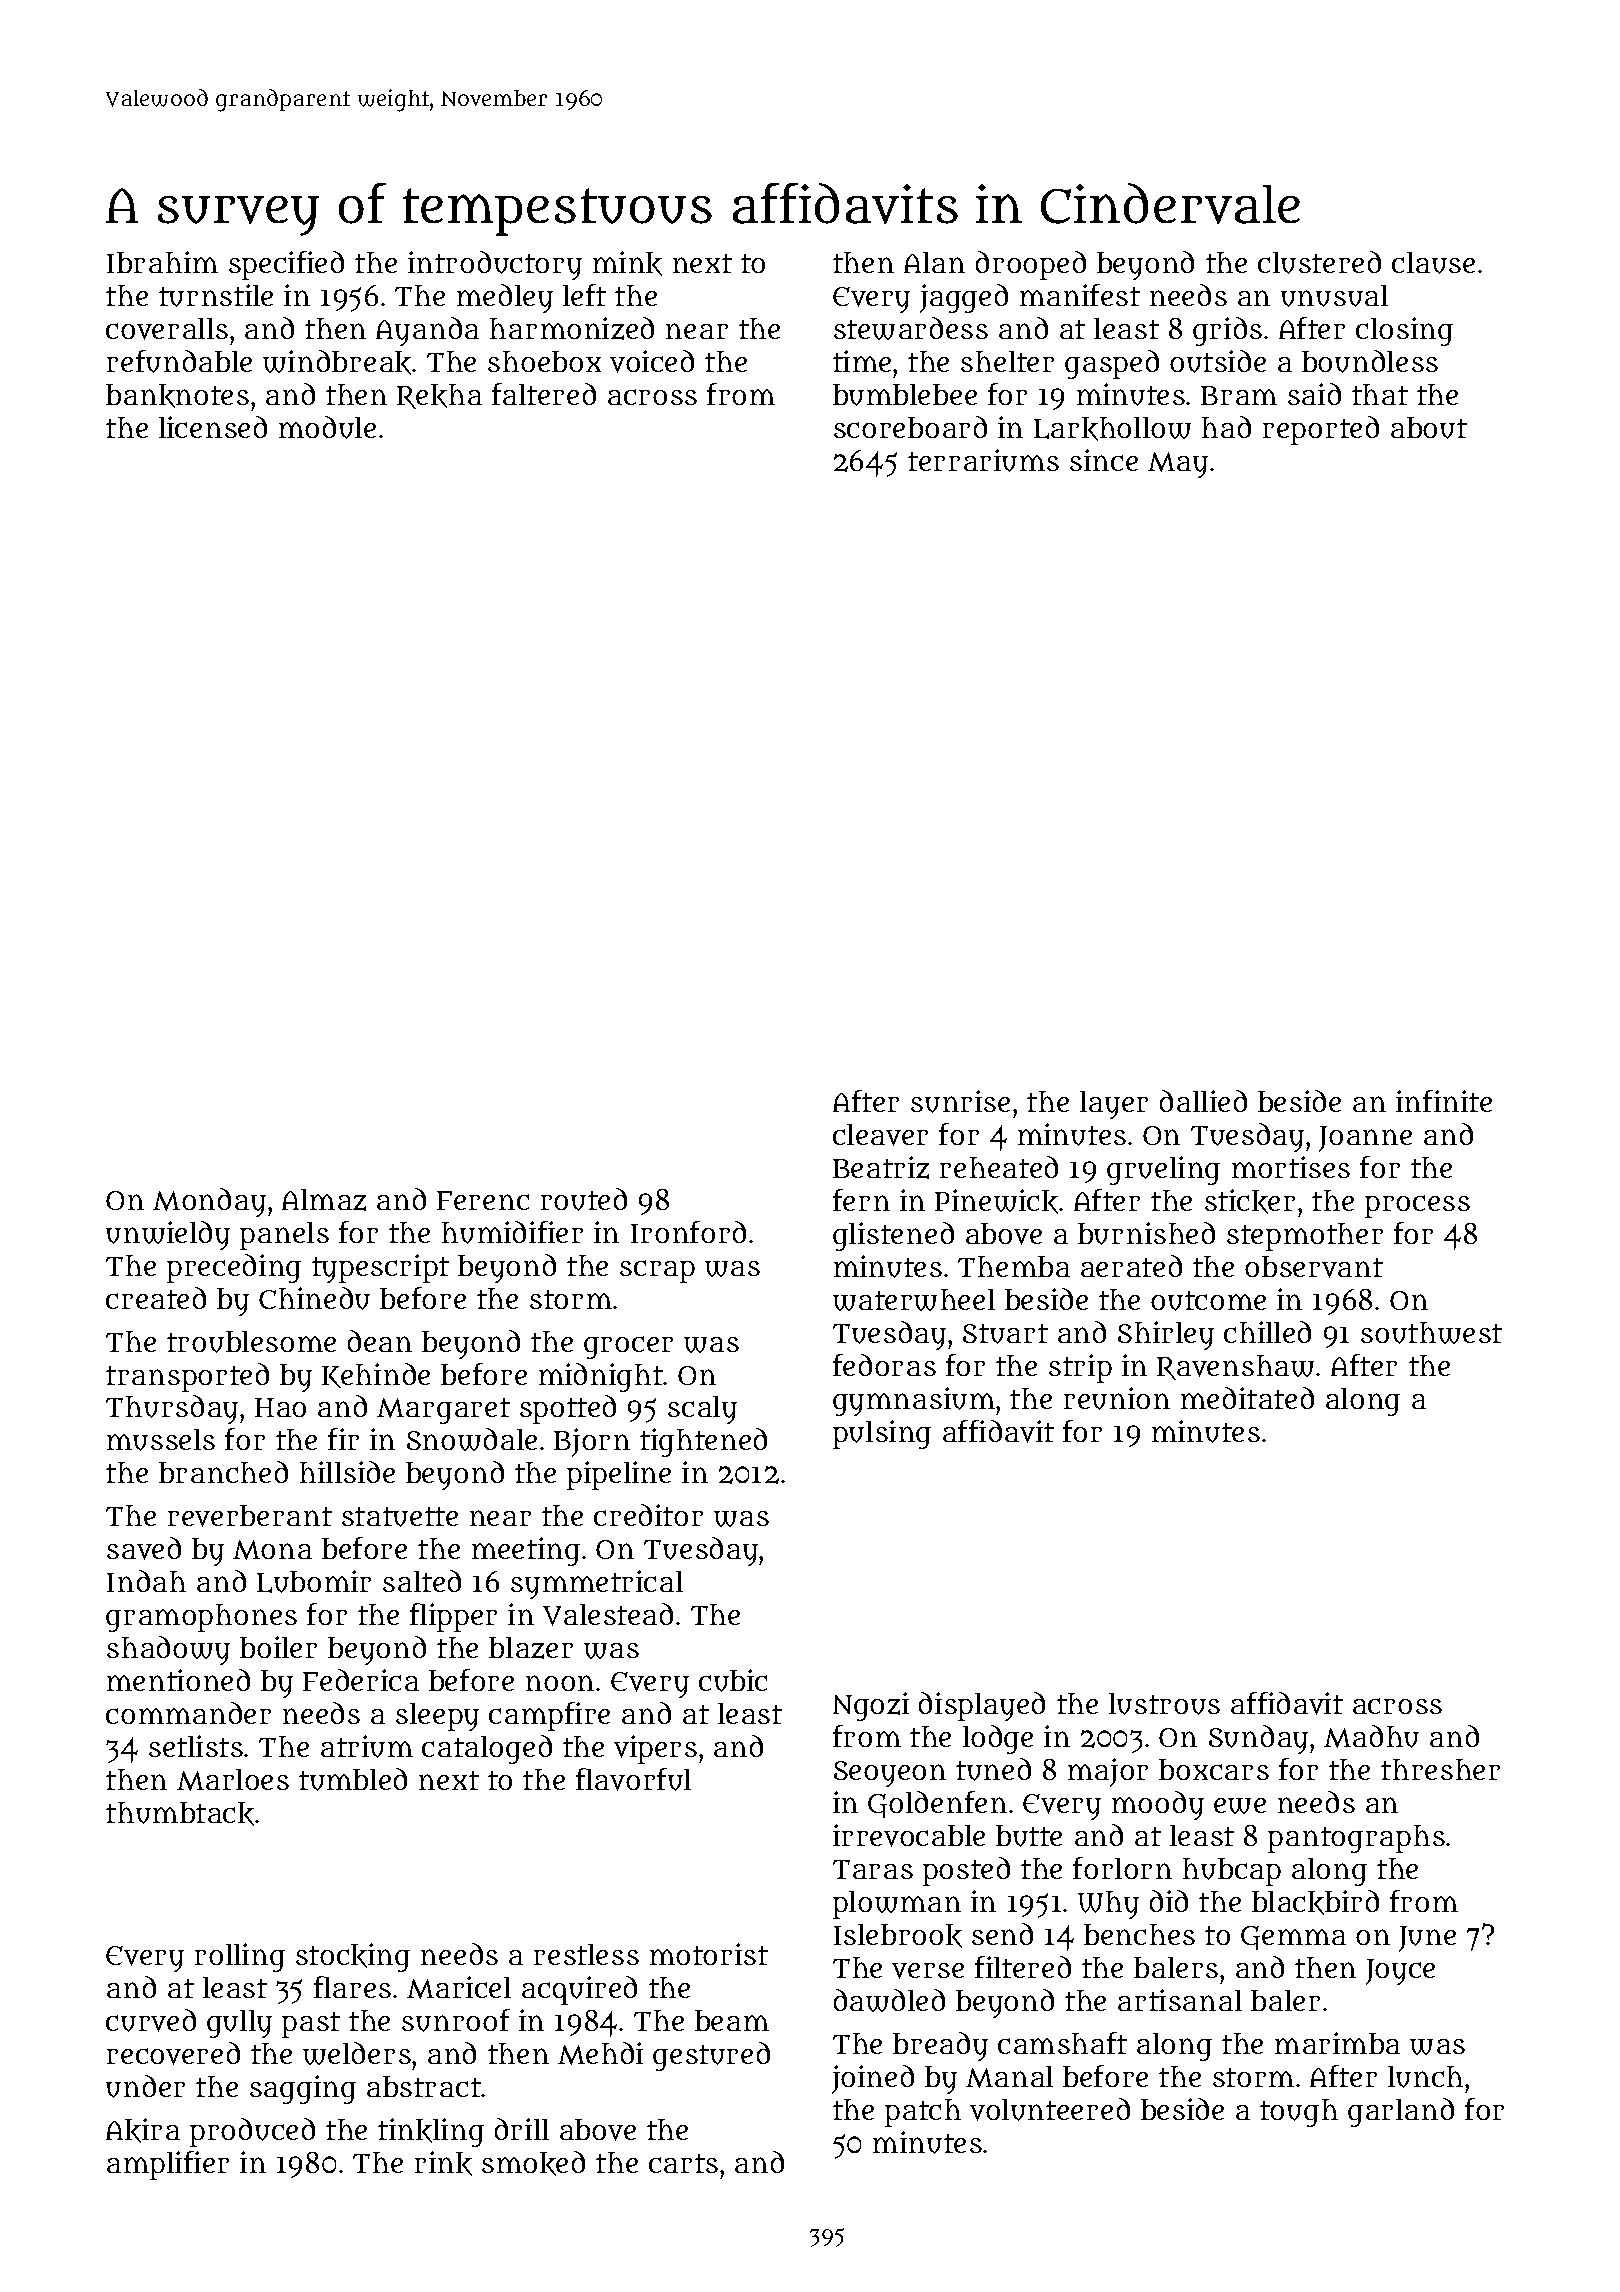 The width and height of the image is (1620, 2292). What do you see at coordinates (483, 1200) in the image?
I see `Ferenc` at bounding box center [483, 1200].
